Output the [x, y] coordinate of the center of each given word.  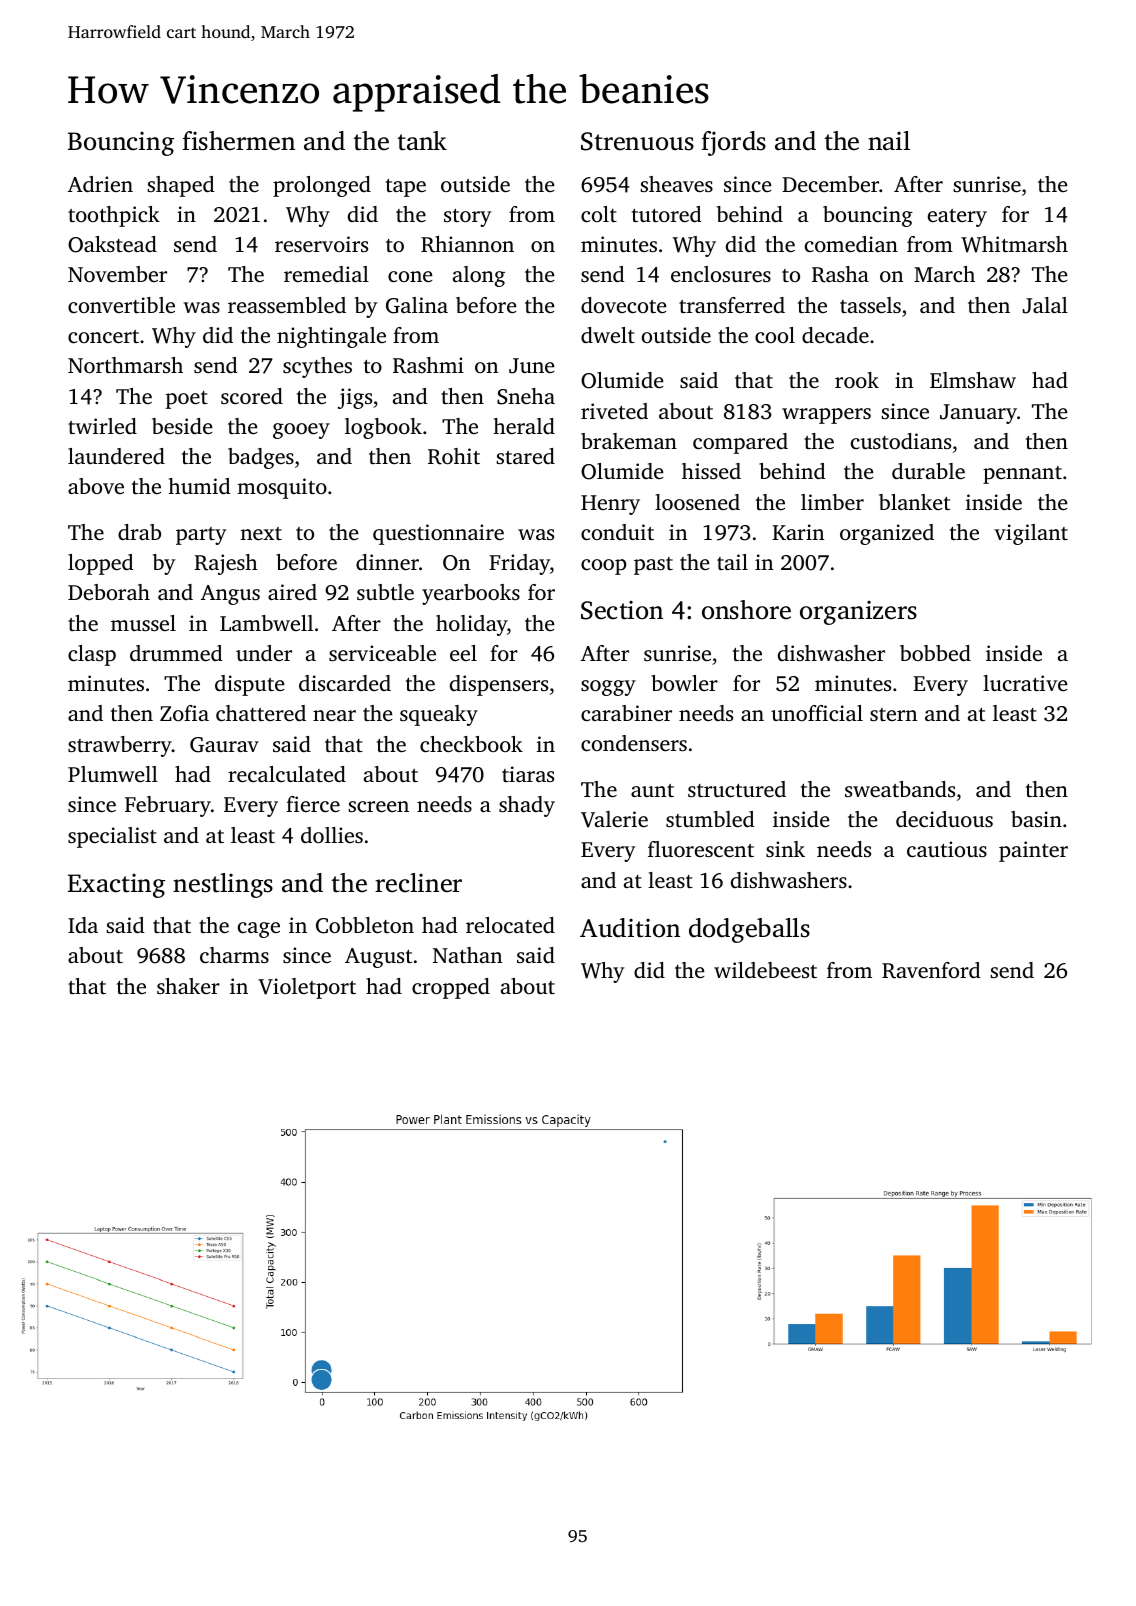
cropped [451, 988]
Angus [230, 595]
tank [422, 141]
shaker [188, 986]
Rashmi [428, 365]
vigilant [1031, 534]
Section [622, 610]
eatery [957, 218]
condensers [634, 743]
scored [252, 396]
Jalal [1045, 305]
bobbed [935, 653]
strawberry [120, 746]
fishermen [238, 141]
